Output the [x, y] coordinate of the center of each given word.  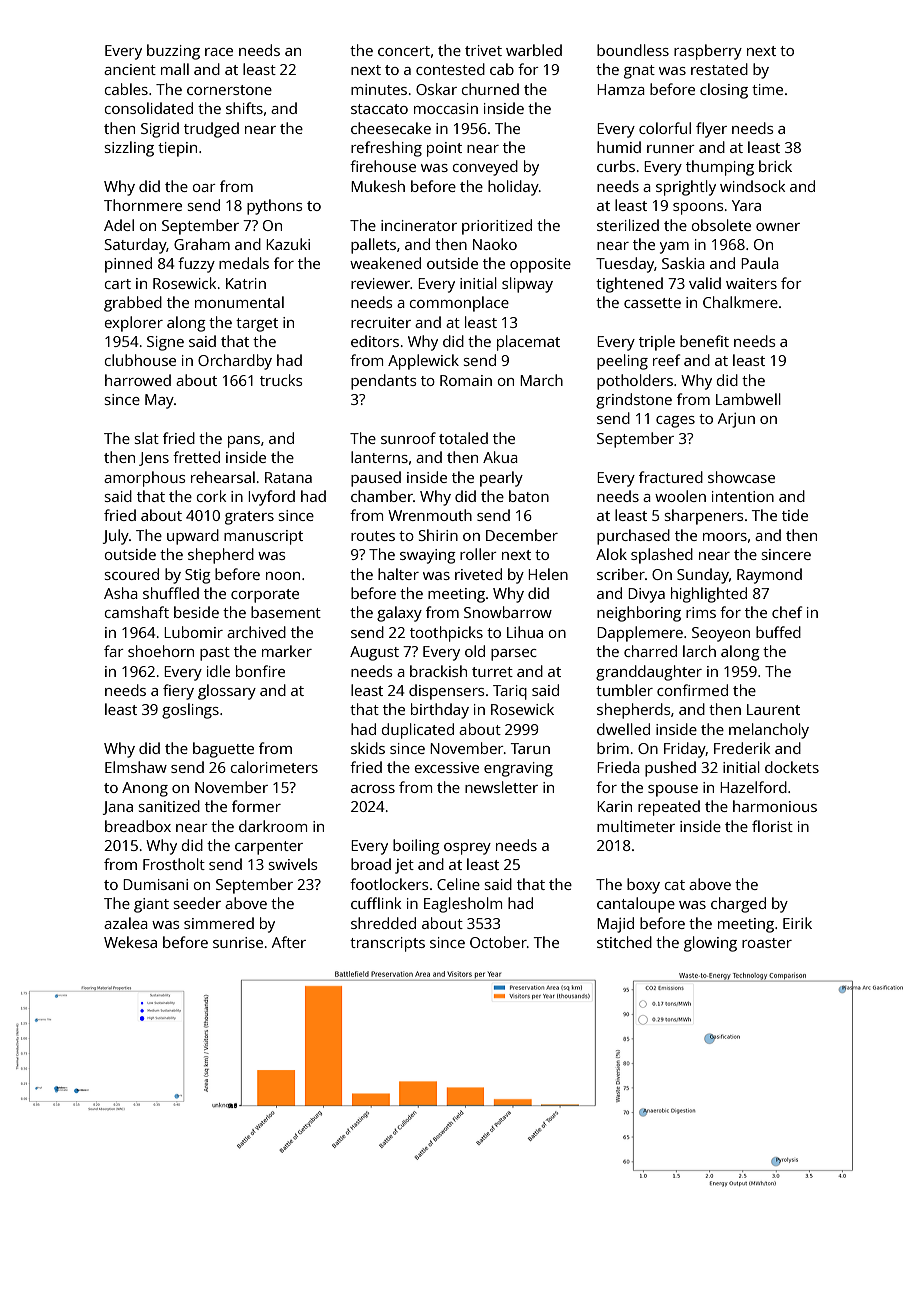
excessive [447, 767]
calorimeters [274, 767]
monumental [239, 302]
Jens [154, 459]
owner [778, 227]
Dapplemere [640, 634]
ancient [130, 69]
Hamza [621, 89]
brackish [438, 671]
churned [490, 89]
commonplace [459, 304]
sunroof [408, 438]
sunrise [238, 942]
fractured [671, 477]
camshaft [137, 612]
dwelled [623, 729]
